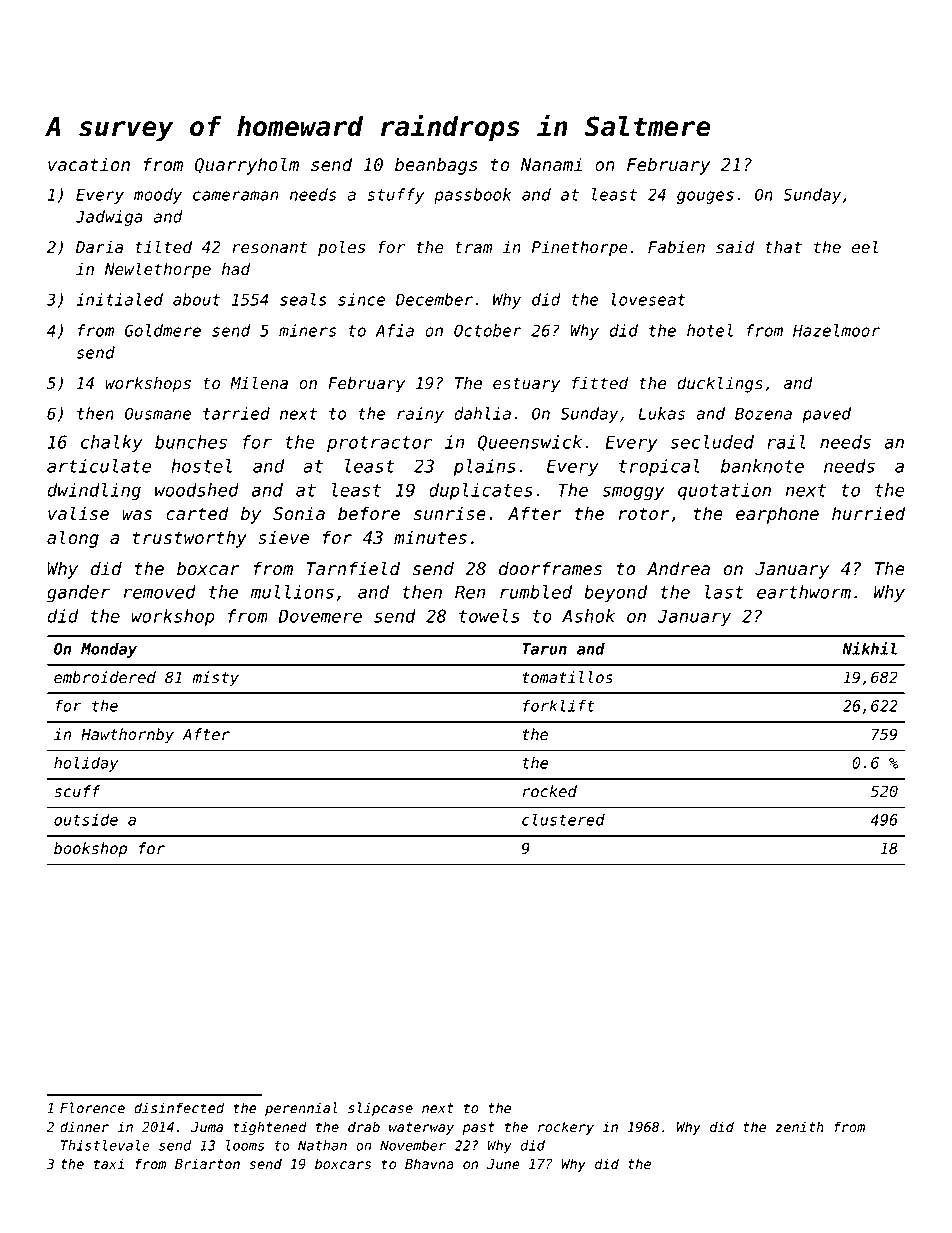 The height and width of the screenshot is (1233, 952). I want to click on vacation, so click(89, 164).
